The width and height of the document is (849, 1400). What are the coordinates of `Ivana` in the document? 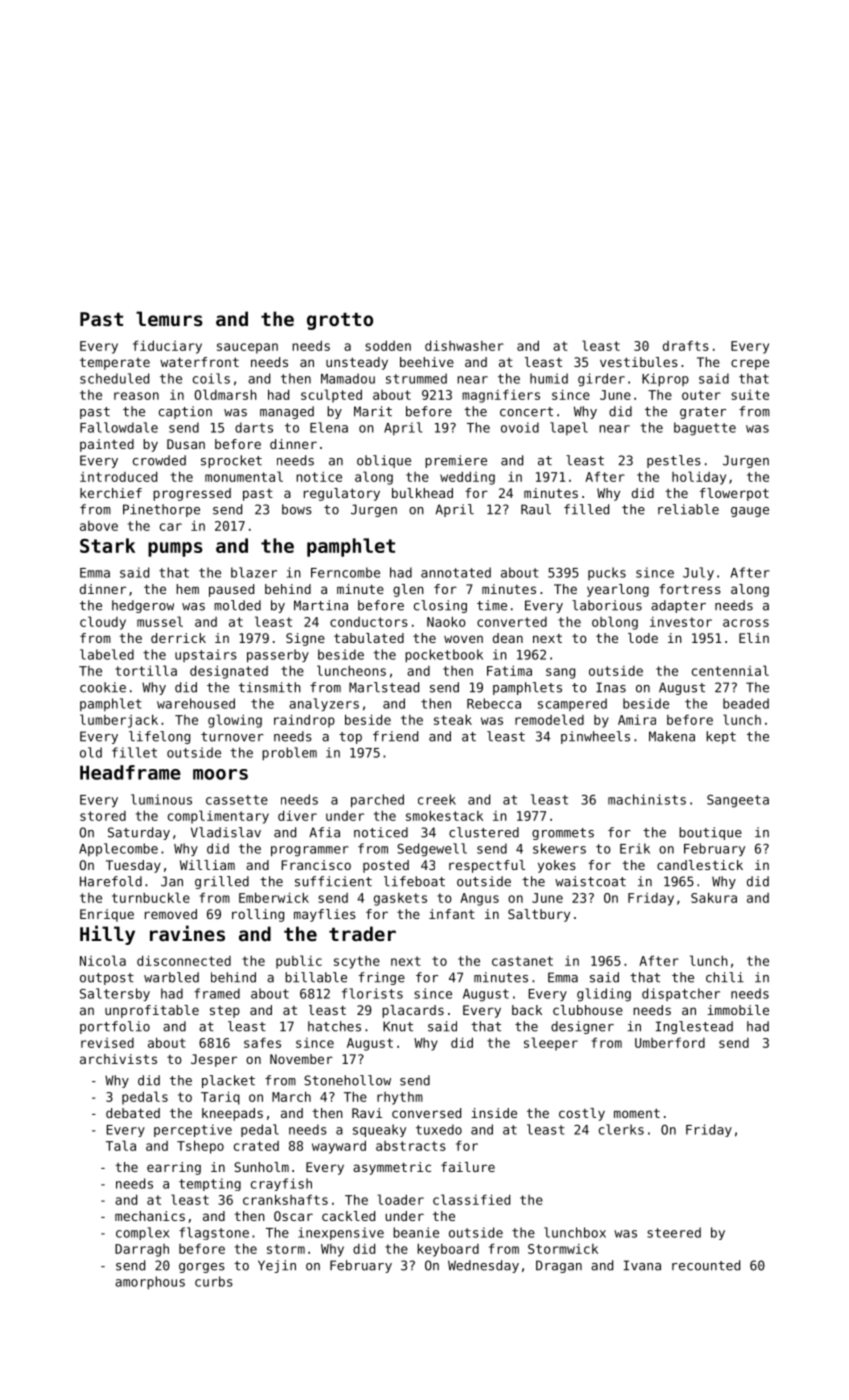 It's located at (642, 1265).
